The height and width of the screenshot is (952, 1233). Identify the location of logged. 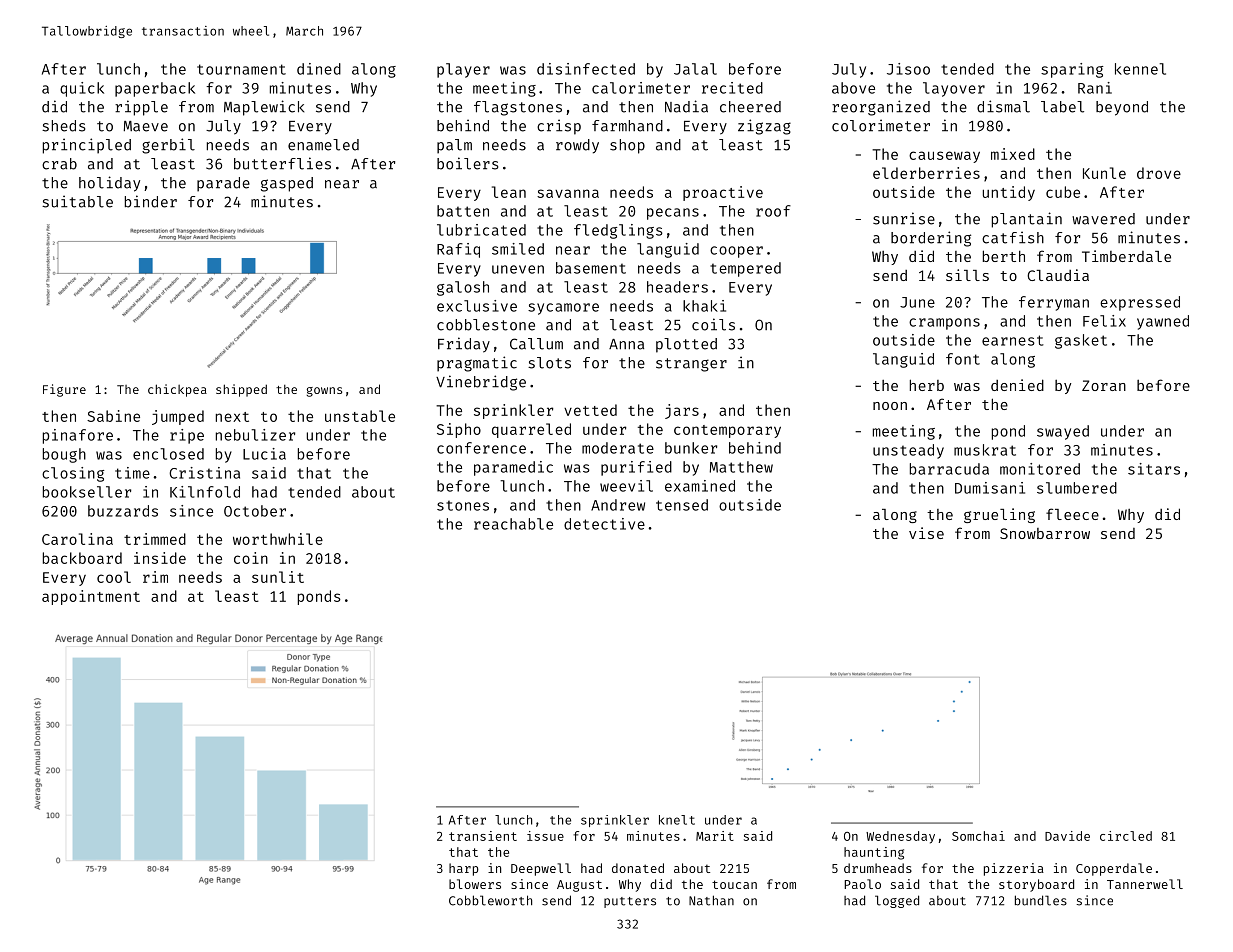
(897, 901).
